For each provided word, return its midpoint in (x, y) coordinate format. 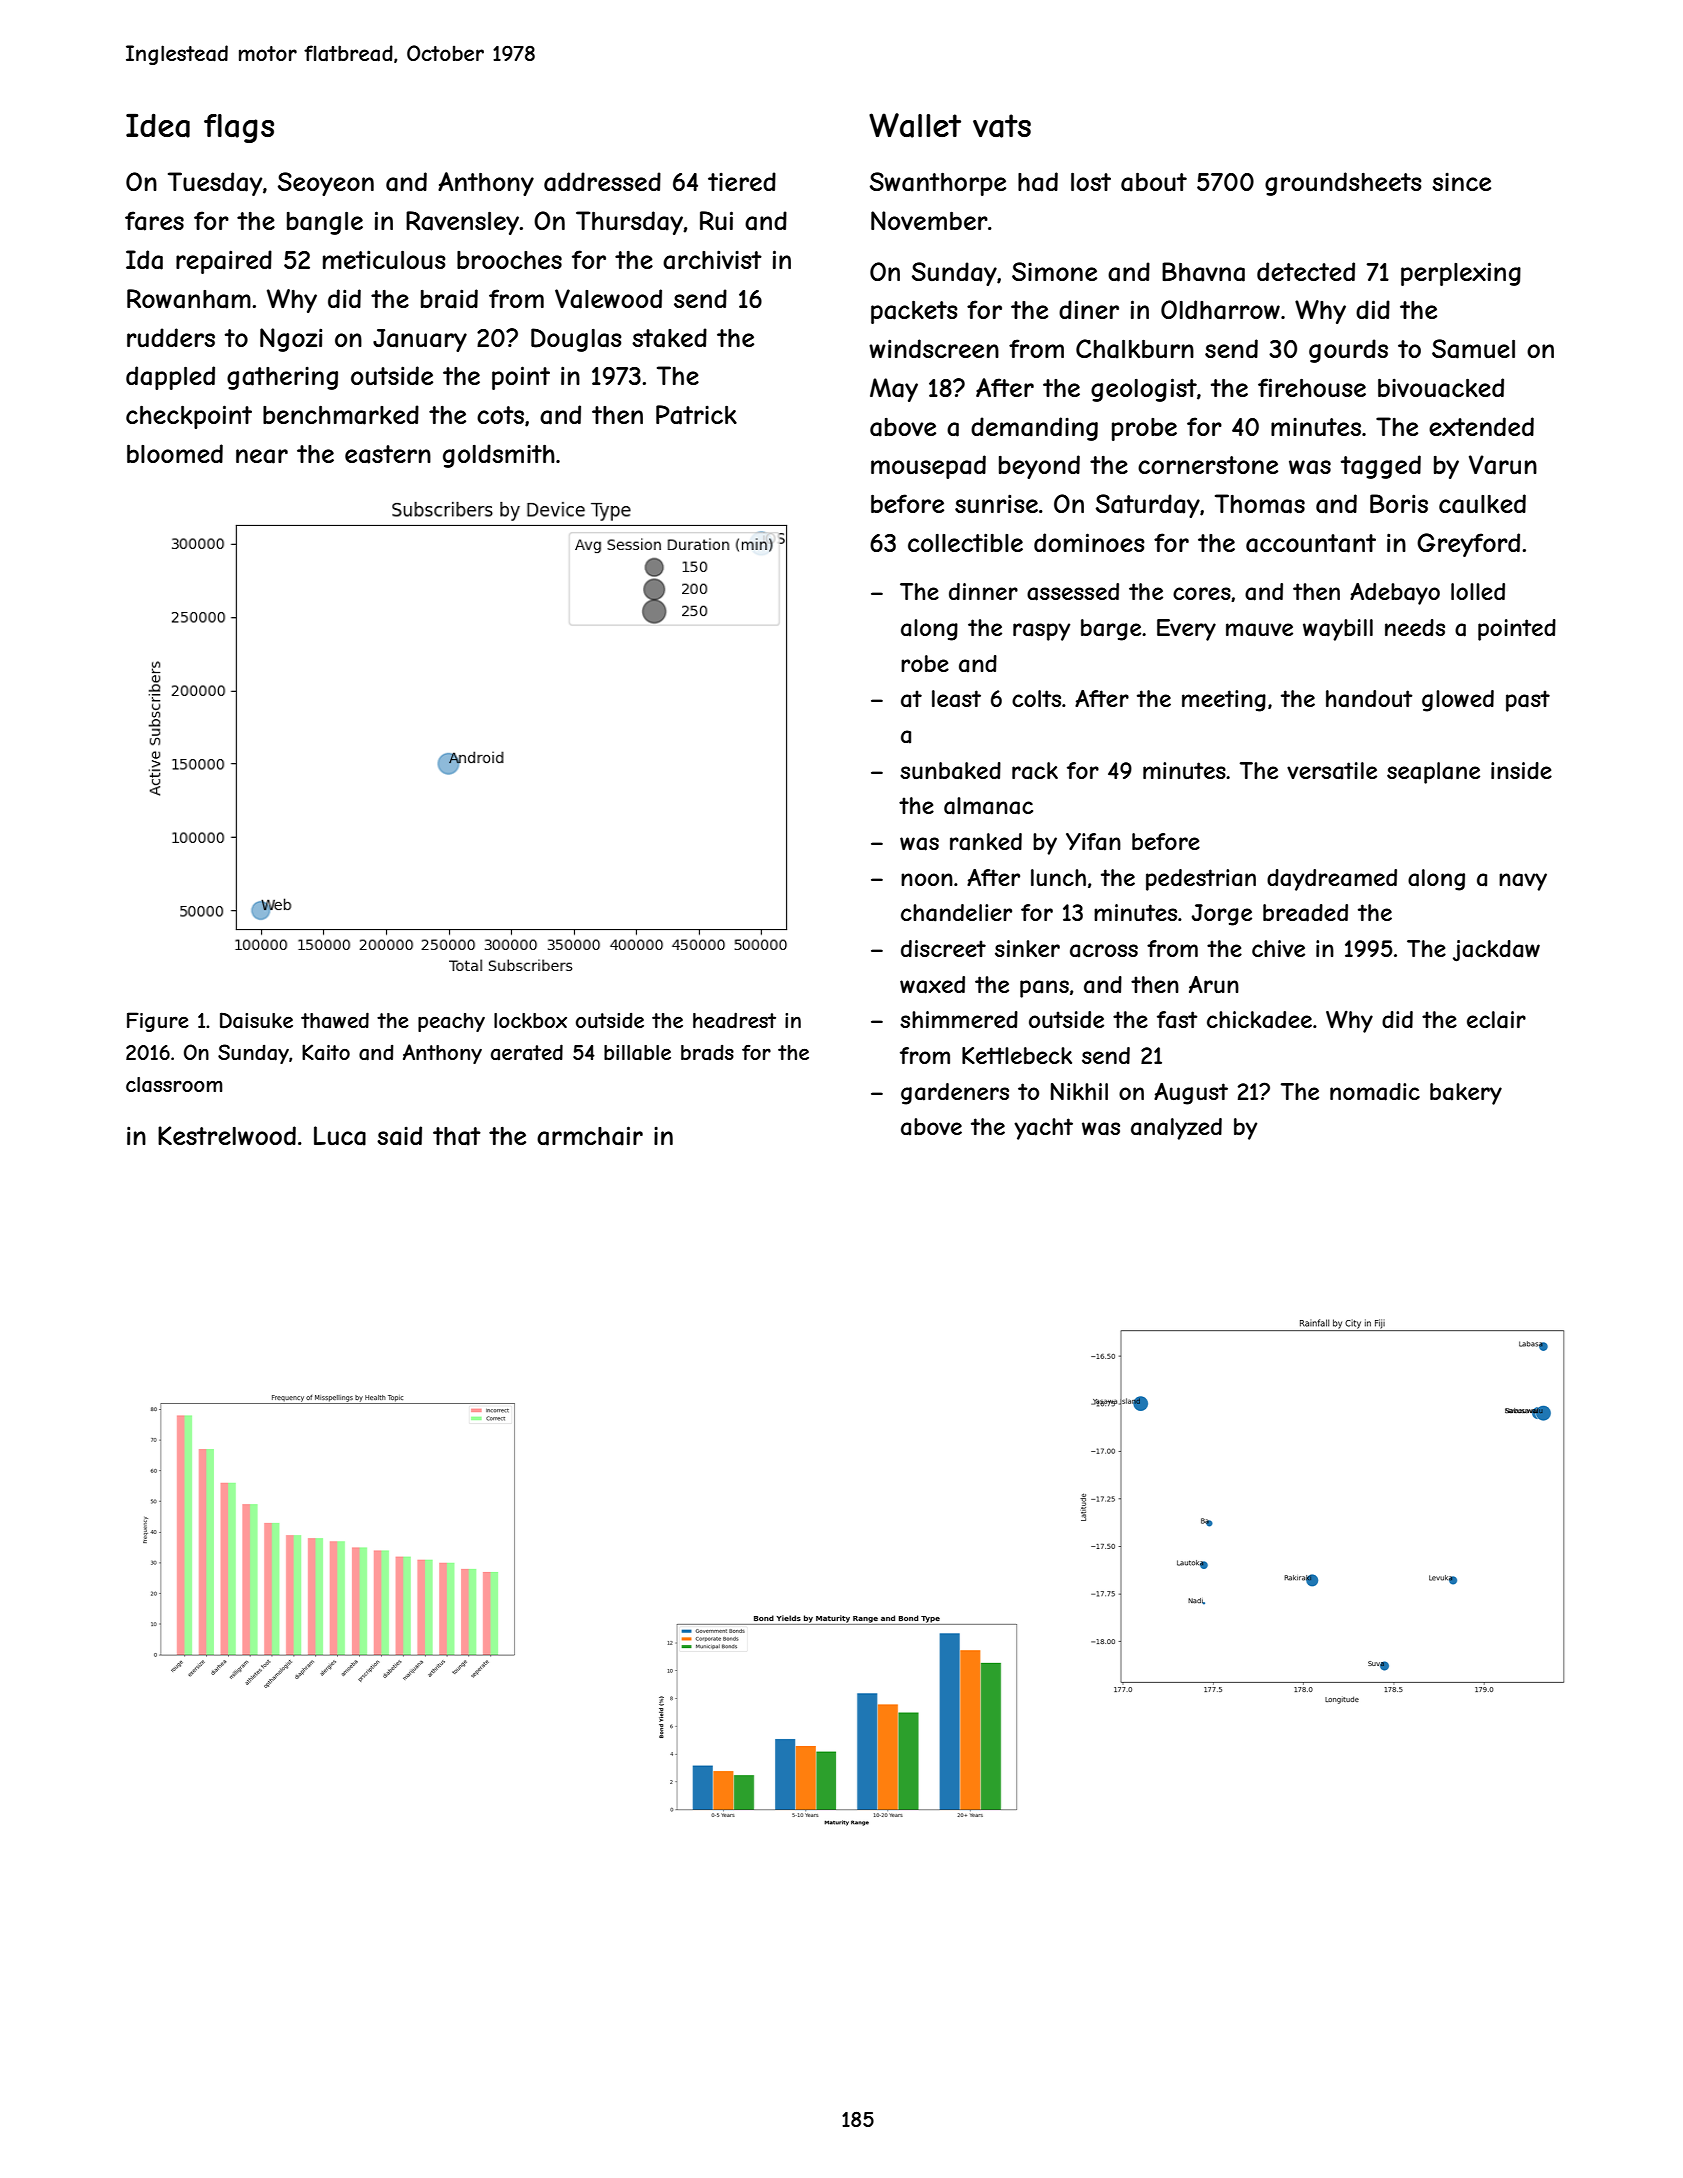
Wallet (915, 125)
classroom (174, 1085)
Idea (158, 125)
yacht (1043, 1129)
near (262, 456)
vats (1002, 126)
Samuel (1473, 349)
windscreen (934, 348)
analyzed (1176, 1129)
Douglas (576, 340)
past (1528, 701)
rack (1035, 771)
